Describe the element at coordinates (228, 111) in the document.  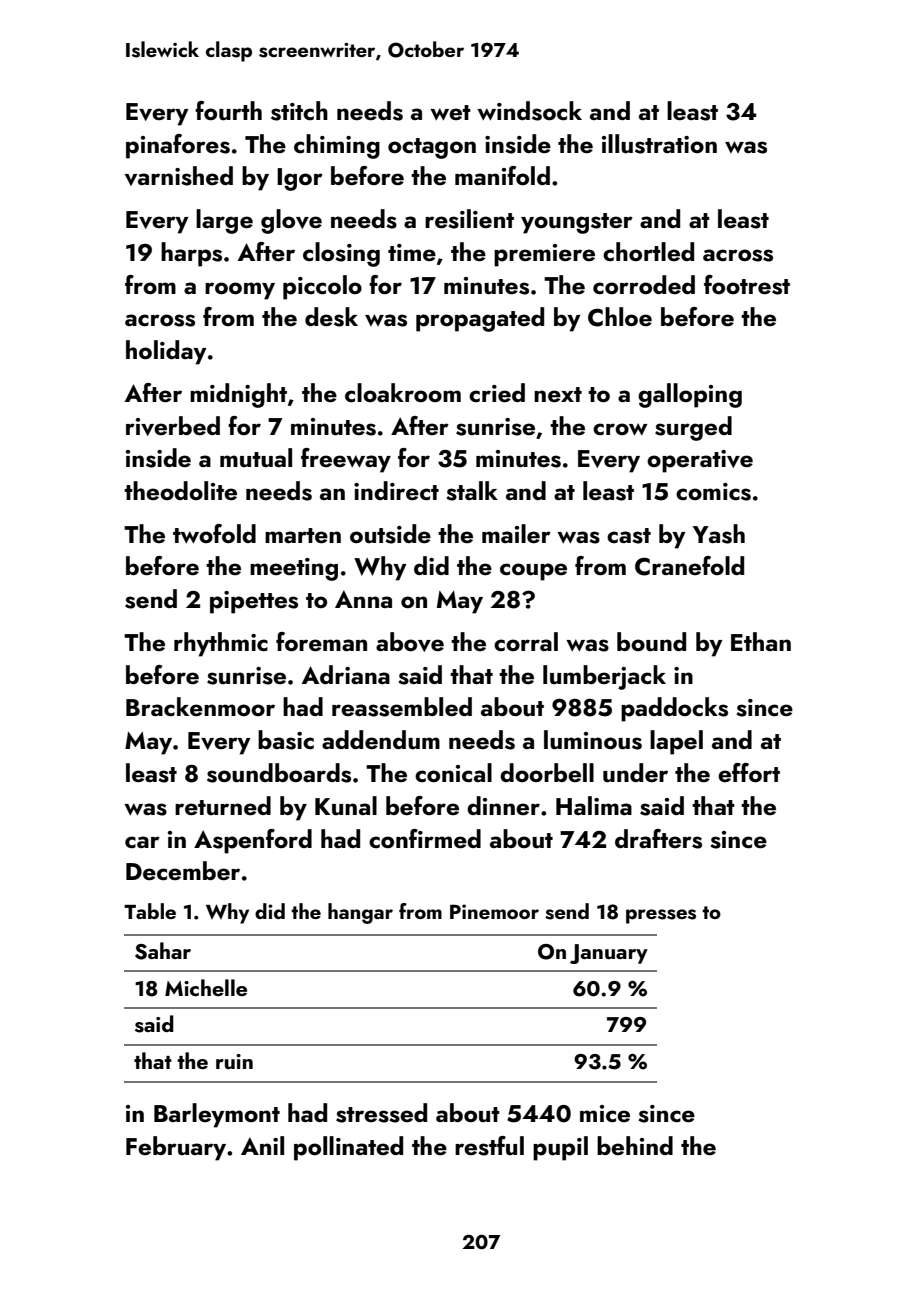
I see `fourth` at that location.
